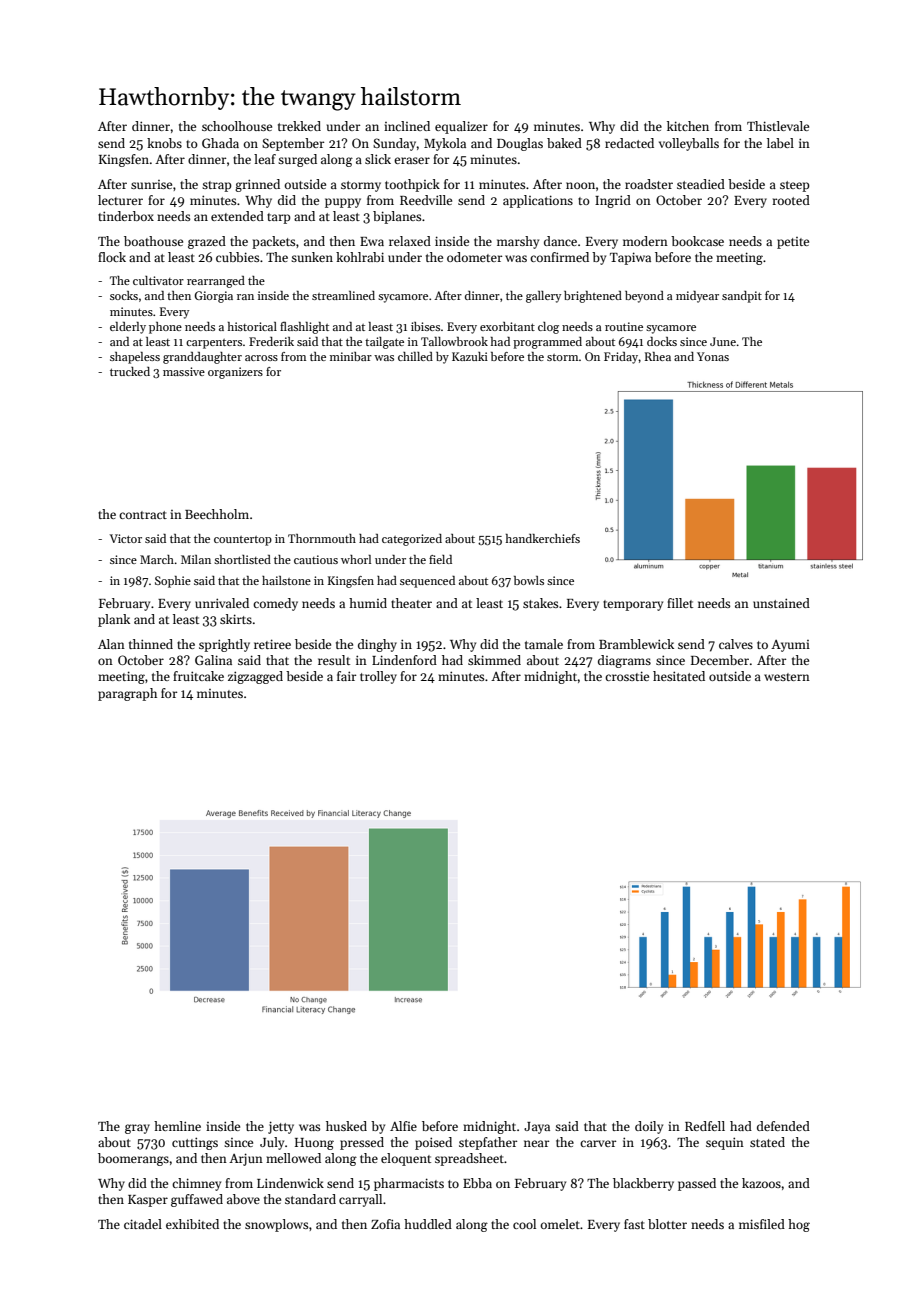 This page has width=908, height=1316. Describe the element at coordinates (518, 242) in the page. I see `marshy` at that location.
